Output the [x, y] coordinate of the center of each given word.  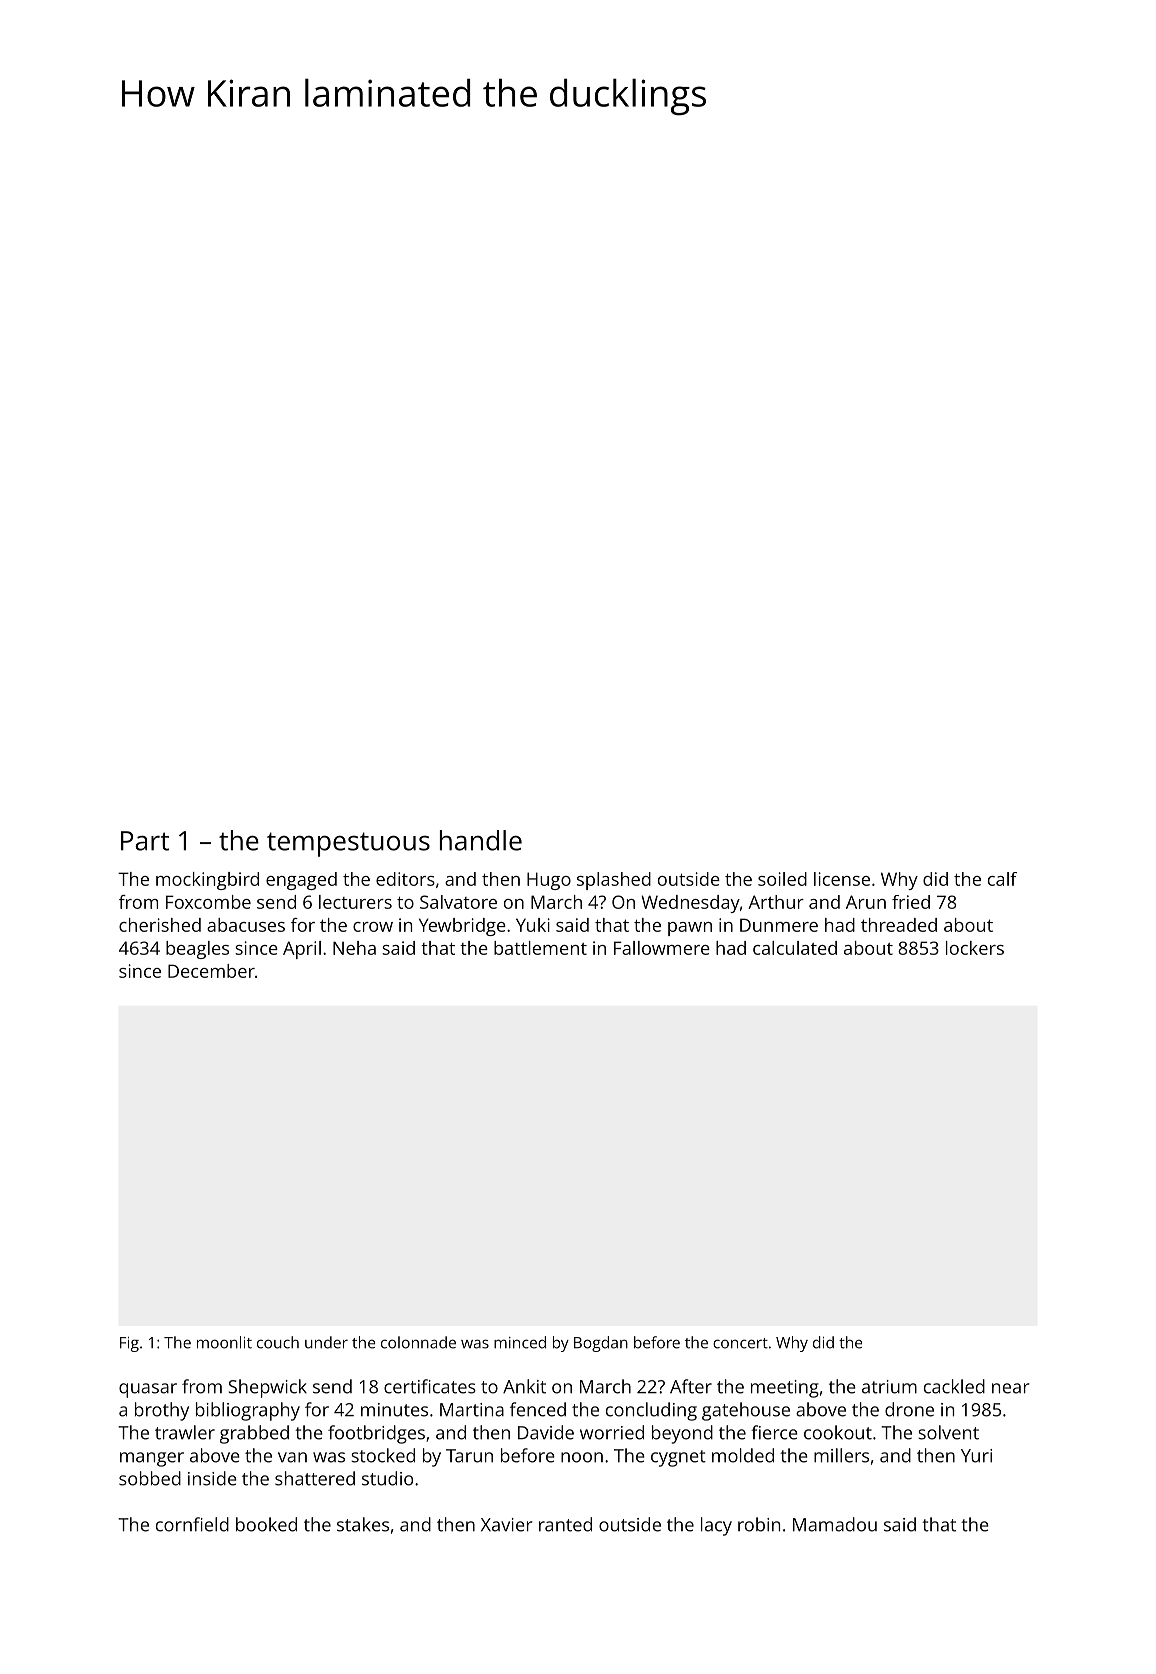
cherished [160, 925]
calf [1002, 879]
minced [520, 1342]
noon [582, 1457]
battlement [540, 948]
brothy [162, 1411]
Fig [129, 1344]
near [1010, 1388]
